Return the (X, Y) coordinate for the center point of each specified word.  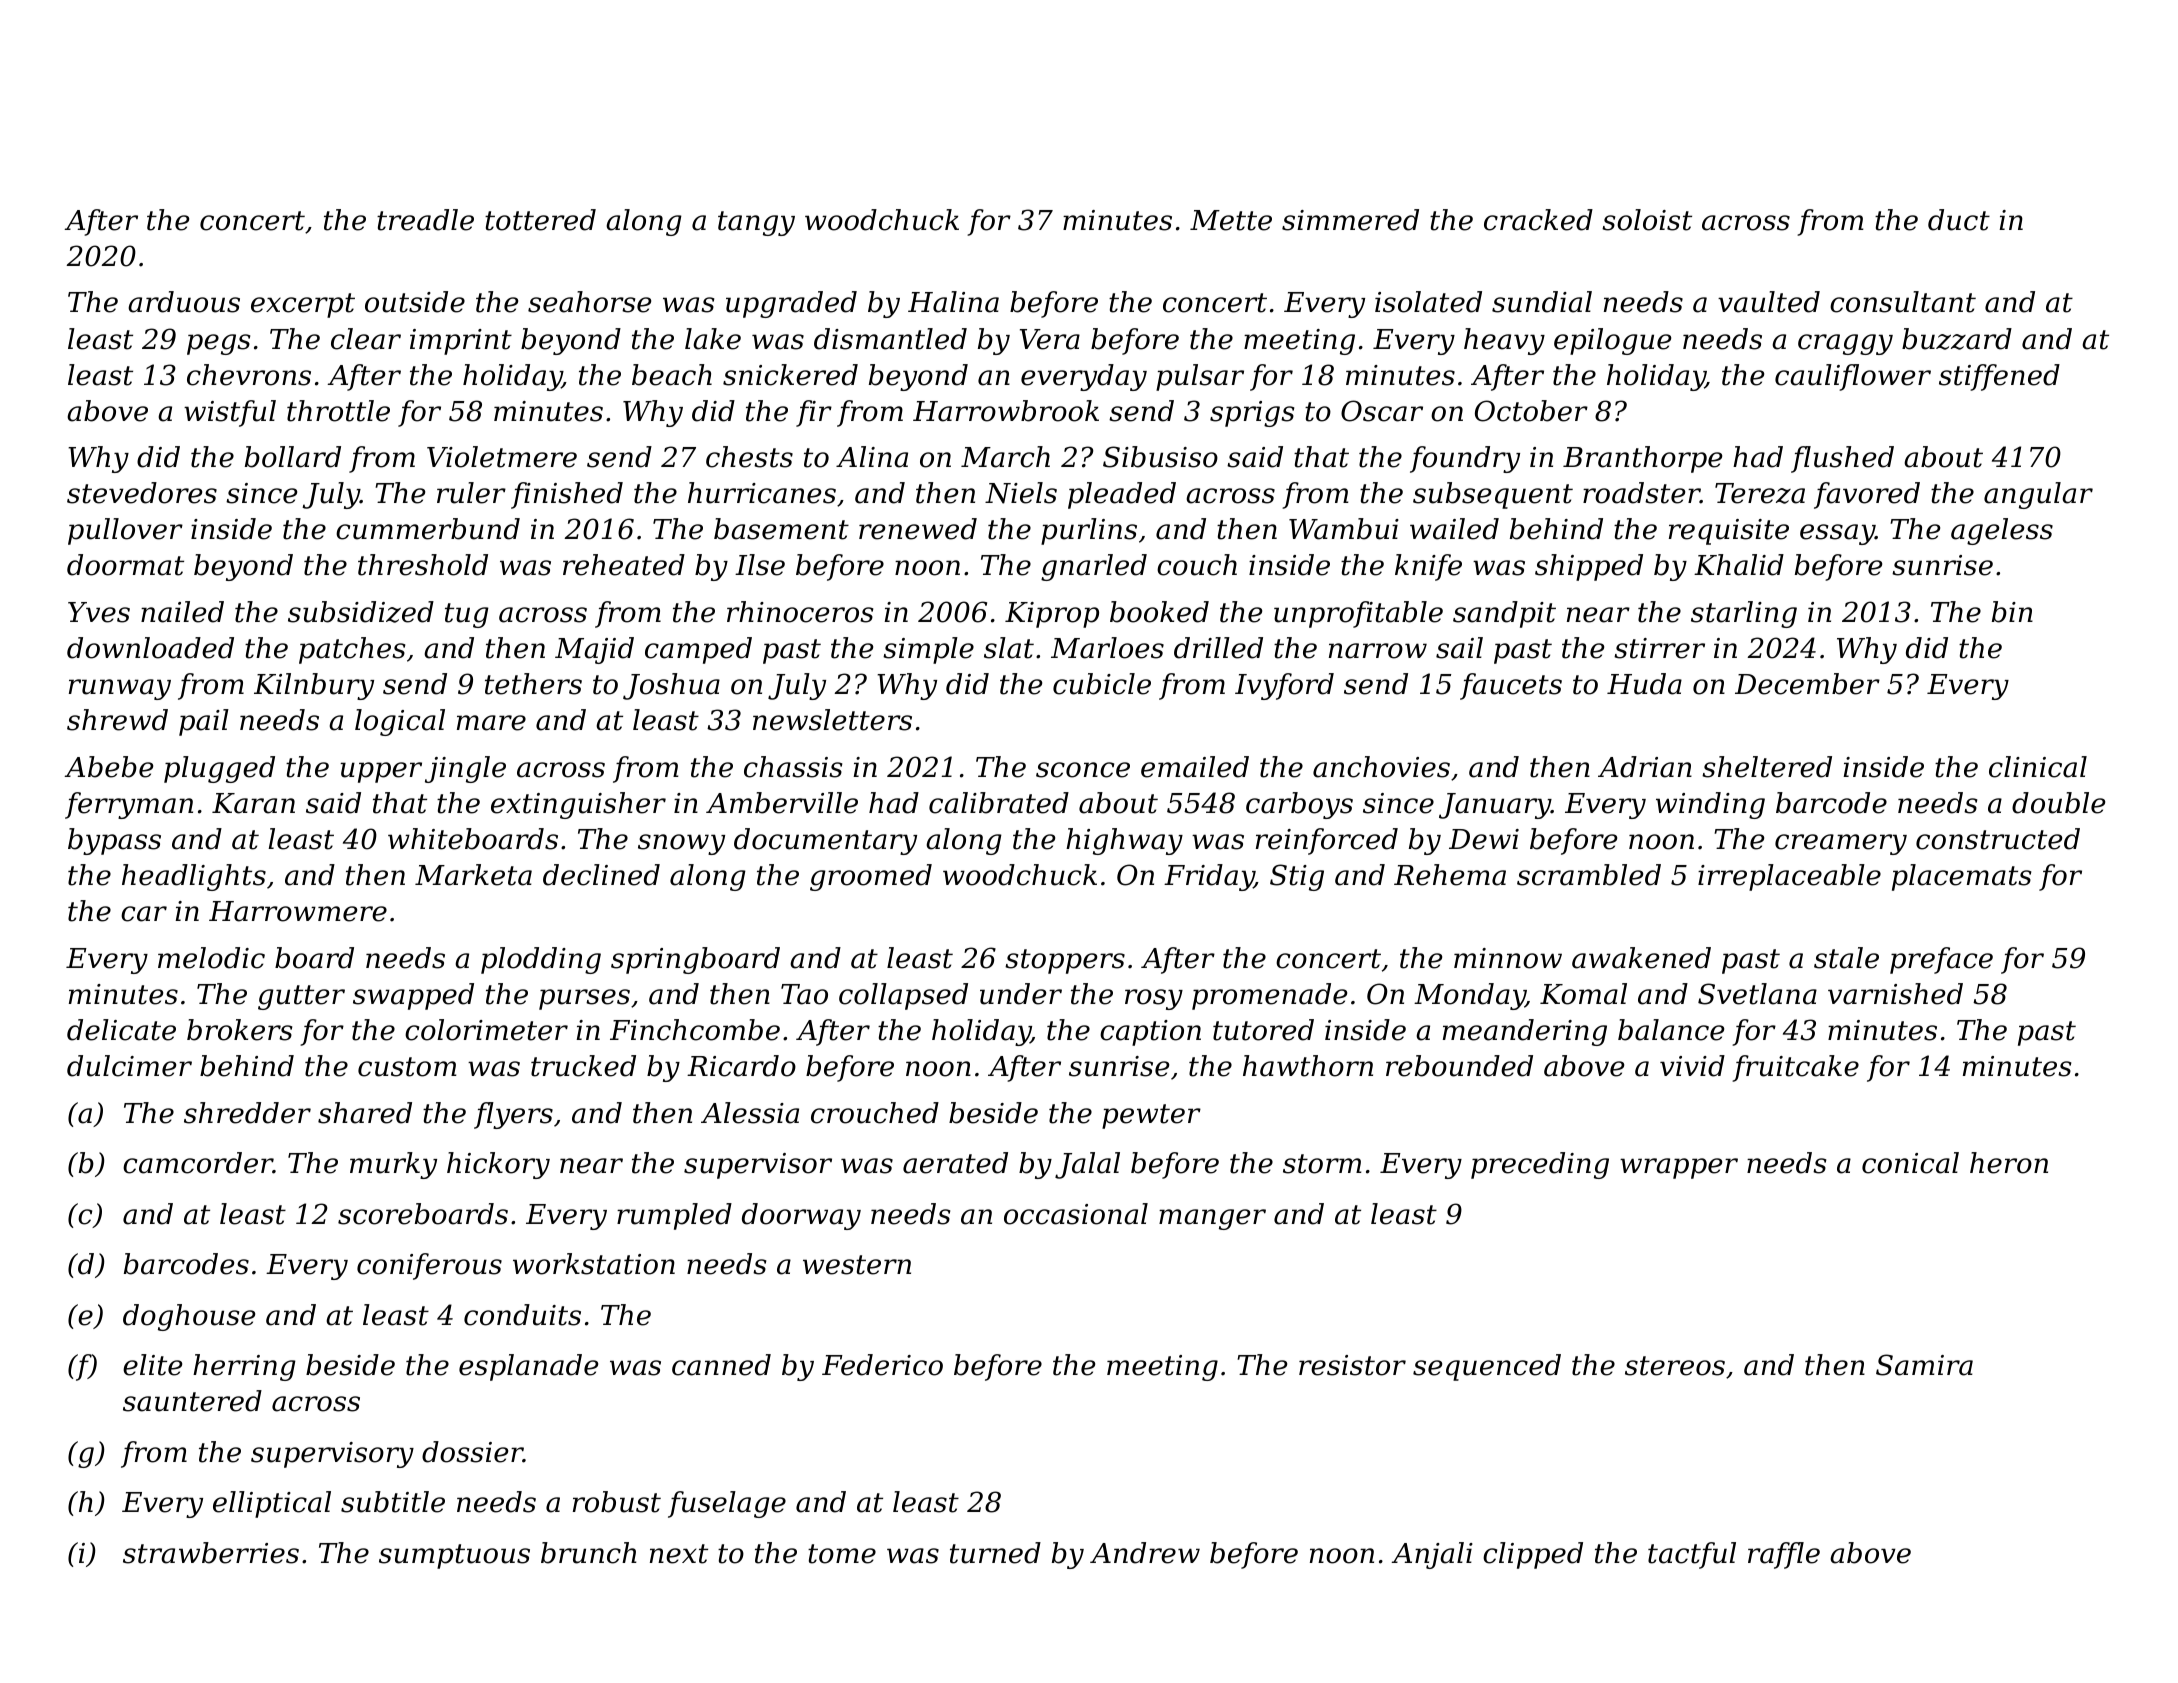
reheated (624, 565)
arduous (184, 302)
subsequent (1493, 495)
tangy (756, 223)
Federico (882, 1365)
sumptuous (454, 1556)
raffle (1784, 1555)
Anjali (1432, 1555)
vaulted (1769, 302)
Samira (1924, 1365)
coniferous (429, 1266)
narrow (1378, 651)
